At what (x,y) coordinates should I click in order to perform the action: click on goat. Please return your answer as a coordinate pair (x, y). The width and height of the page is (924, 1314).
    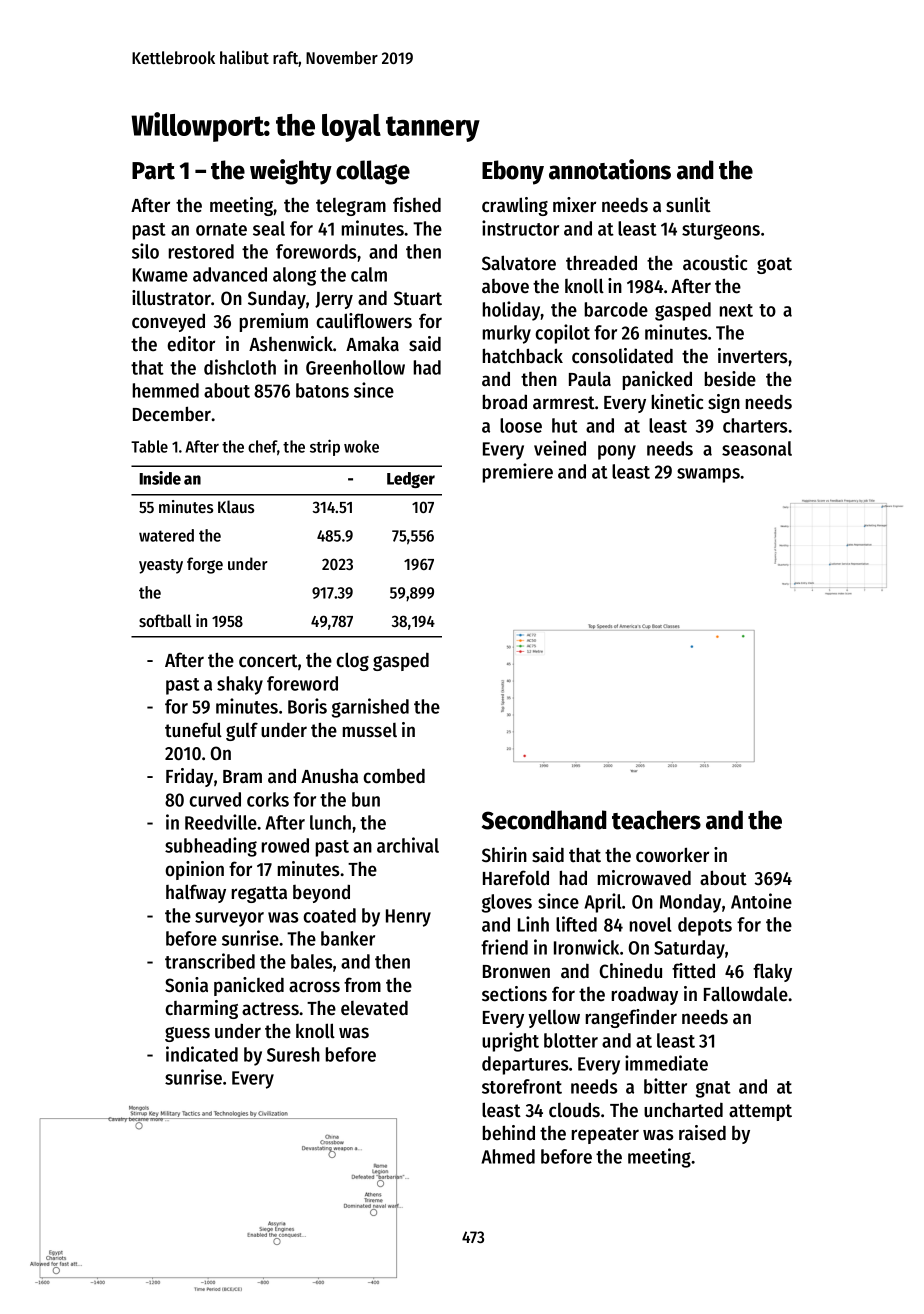
    Looking at the image, I should click on (774, 265).
